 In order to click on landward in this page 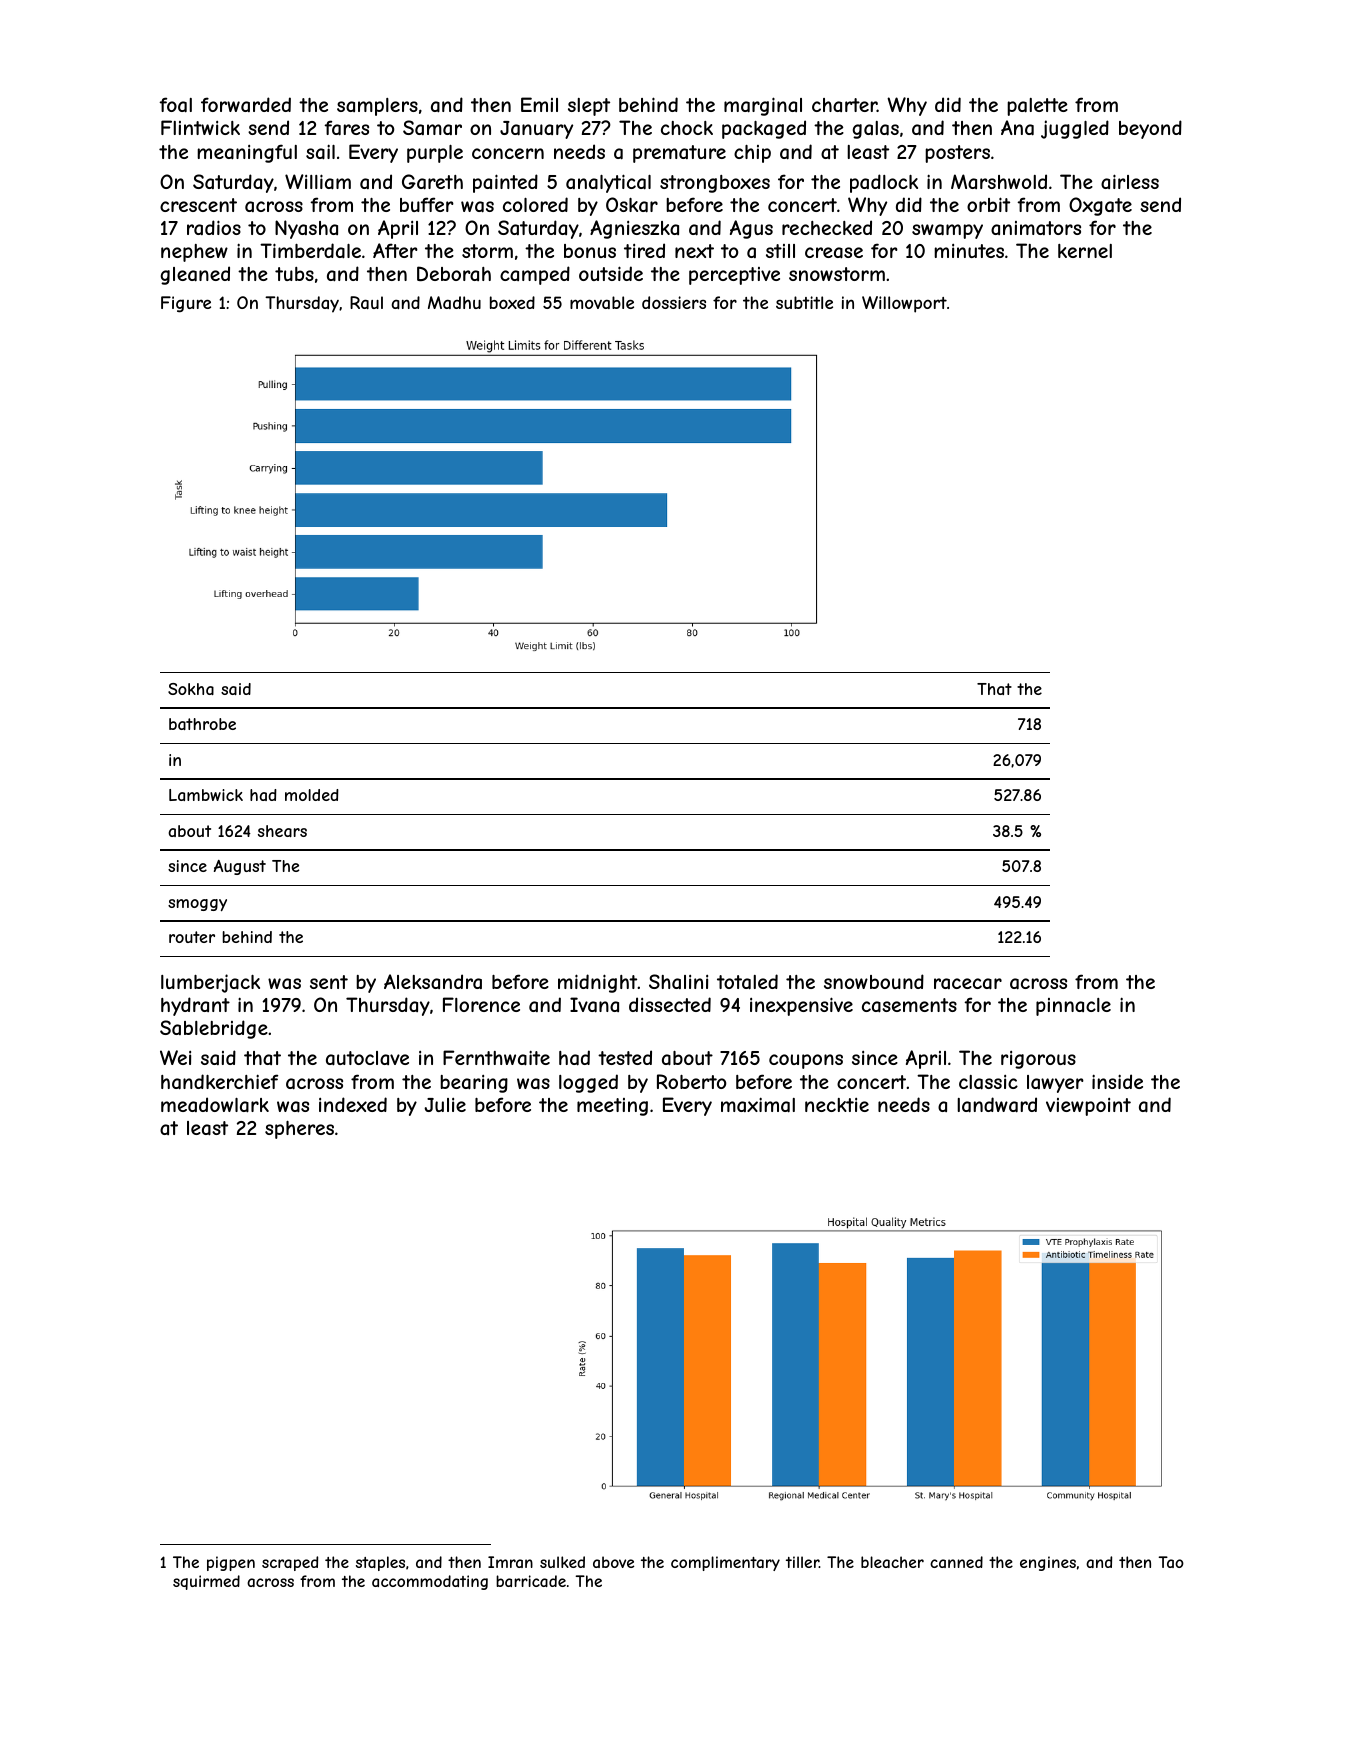, I will do `click(997, 1105)`.
